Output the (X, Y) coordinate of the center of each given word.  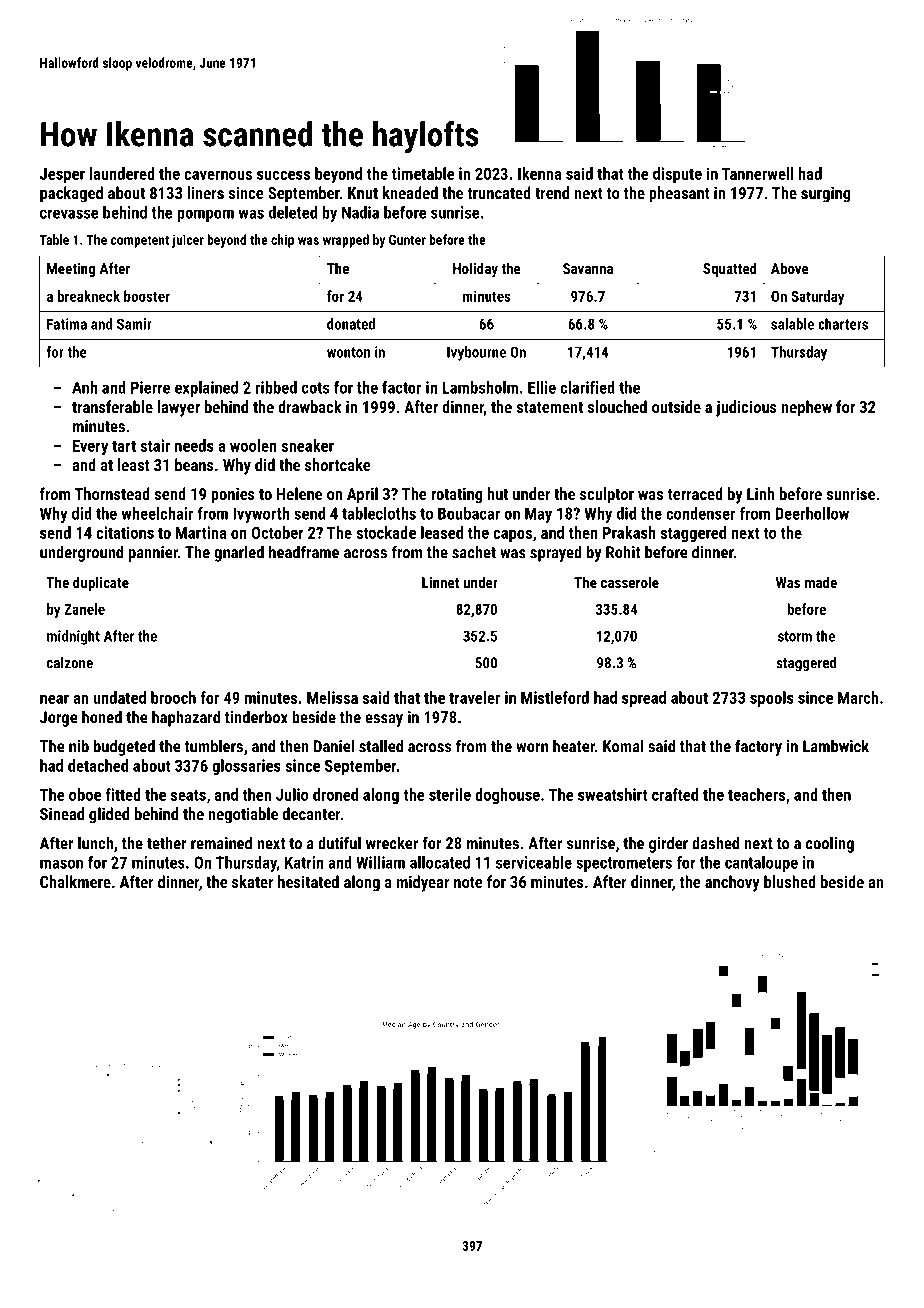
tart (124, 446)
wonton (348, 352)
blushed (790, 881)
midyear (423, 883)
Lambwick (836, 746)
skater (252, 881)
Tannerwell (758, 173)
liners (205, 192)
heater (574, 746)
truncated (499, 192)
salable (792, 324)
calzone (70, 663)
